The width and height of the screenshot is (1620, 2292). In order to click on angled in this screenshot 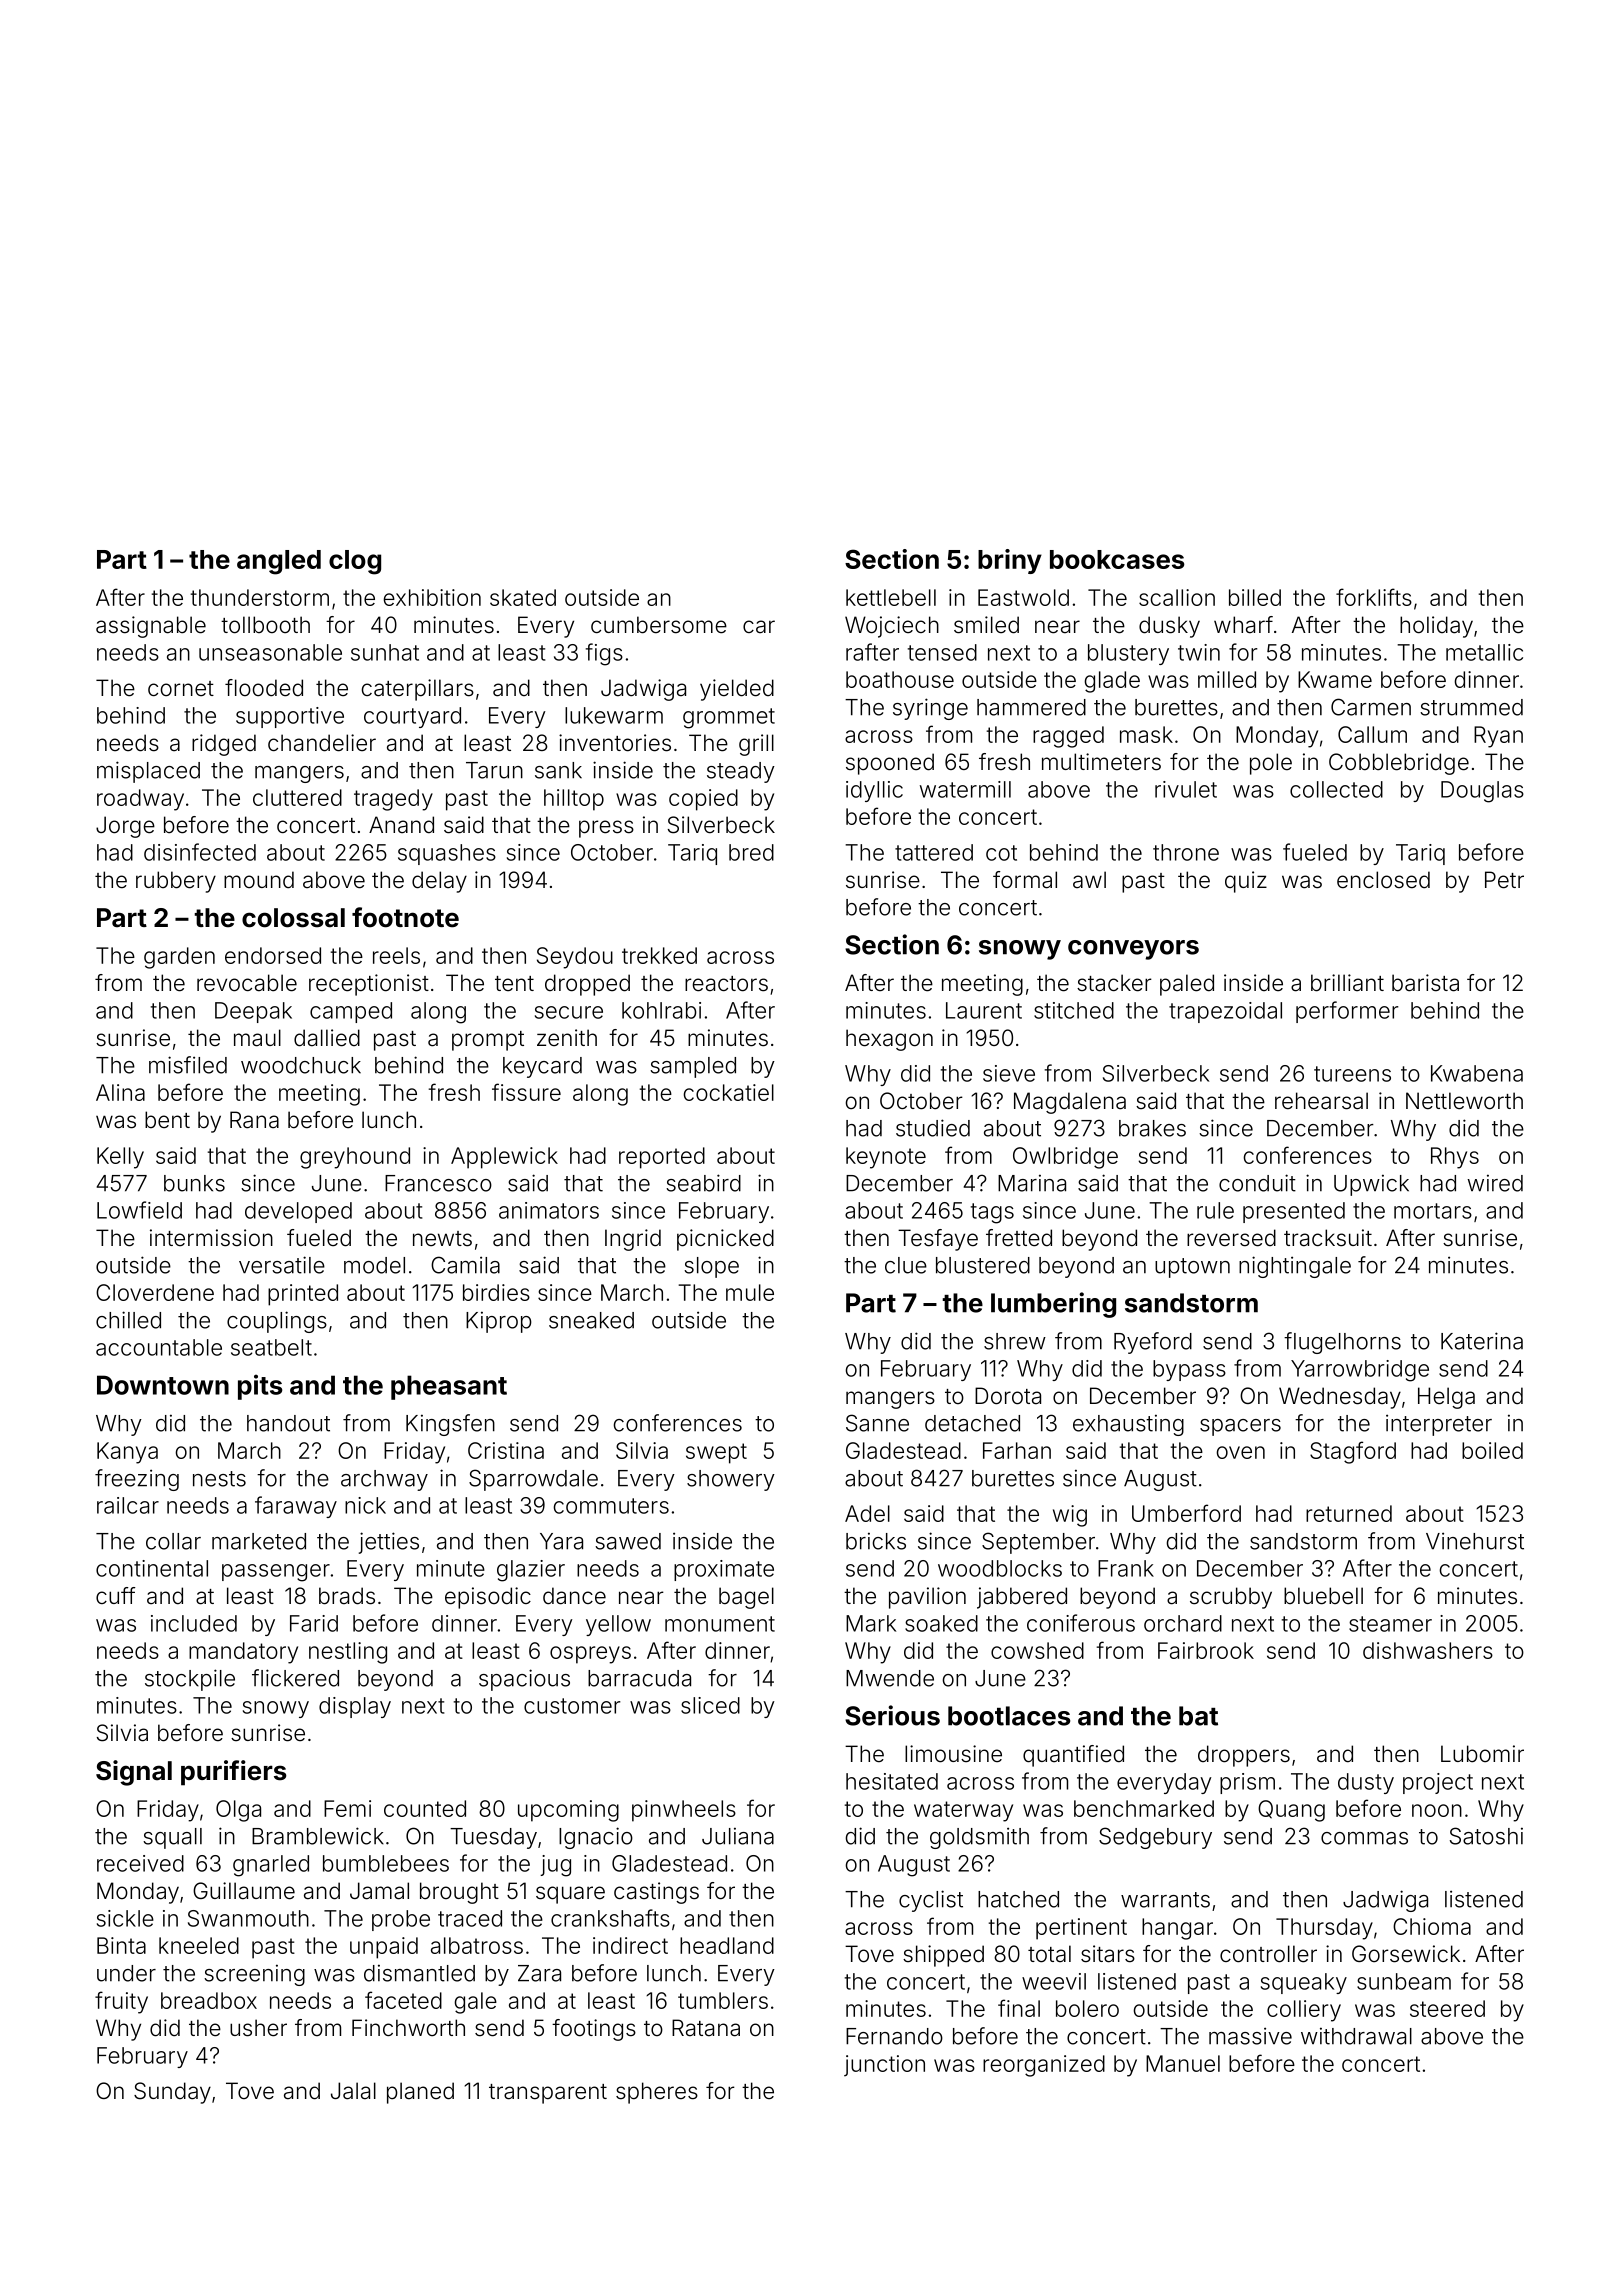, I will do `click(279, 562)`.
